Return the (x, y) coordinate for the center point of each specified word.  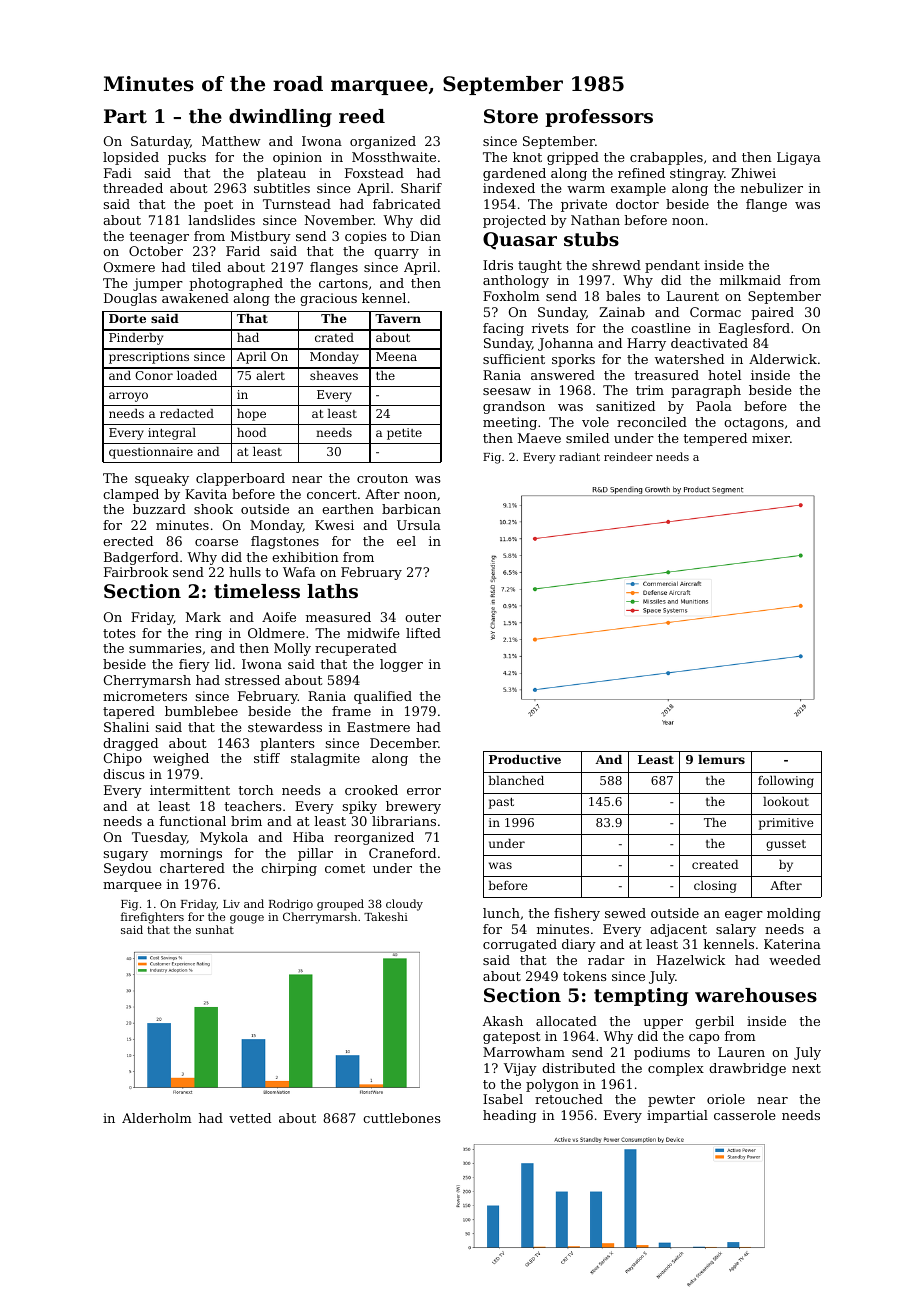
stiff (267, 758)
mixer (771, 438)
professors (599, 118)
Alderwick (783, 359)
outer (423, 617)
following (786, 782)
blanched (516, 780)
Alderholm (157, 1118)
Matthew (231, 141)
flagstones (285, 542)
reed (362, 116)
